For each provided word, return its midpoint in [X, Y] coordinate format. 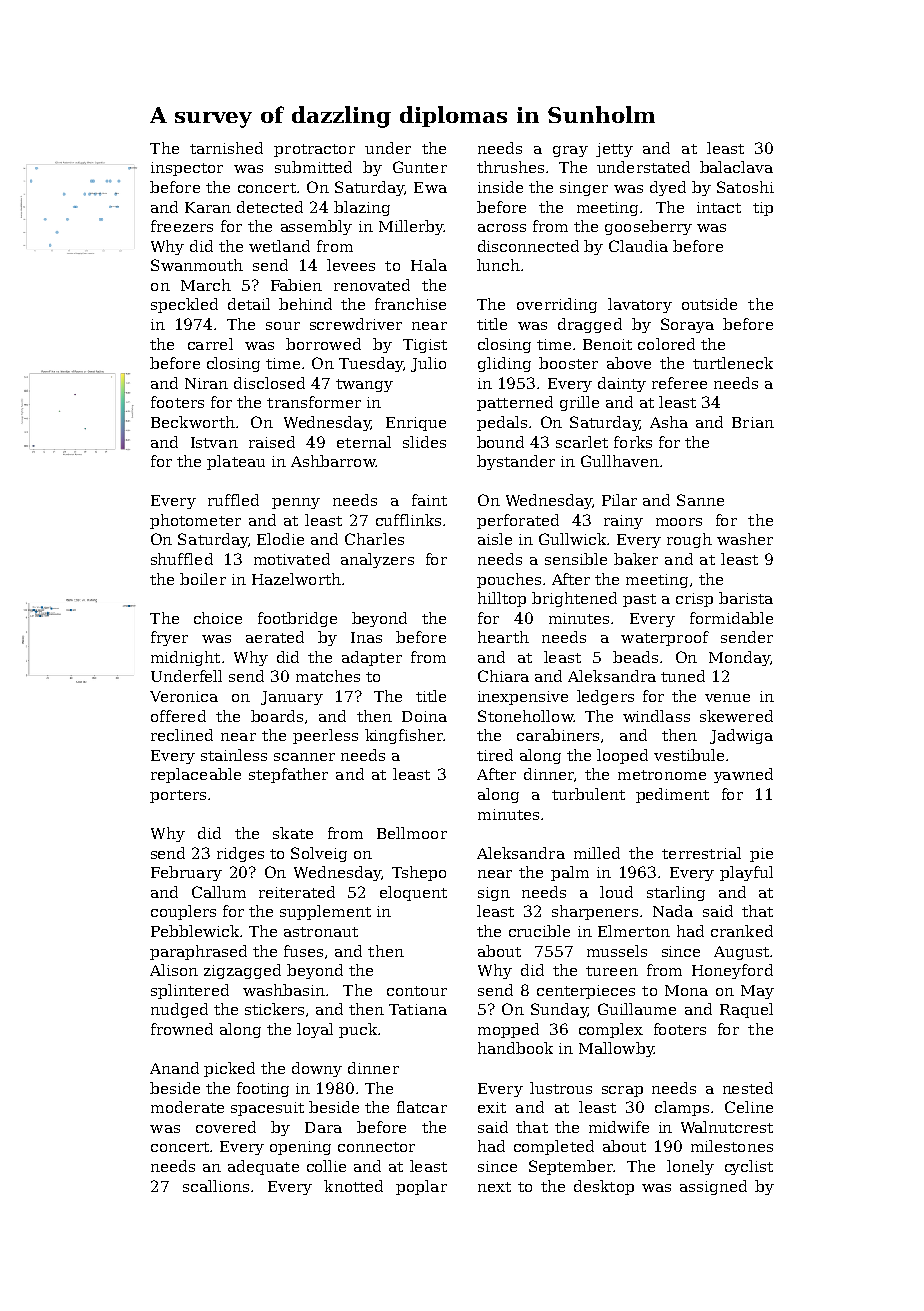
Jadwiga [741, 736]
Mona [686, 990]
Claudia [638, 246]
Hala [429, 265]
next [494, 1187]
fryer [169, 638]
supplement [325, 912]
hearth [503, 637]
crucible [539, 931]
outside [709, 304]
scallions [216, 1186]
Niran [206, 383]
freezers [182, 226]
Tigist [425, 346]
